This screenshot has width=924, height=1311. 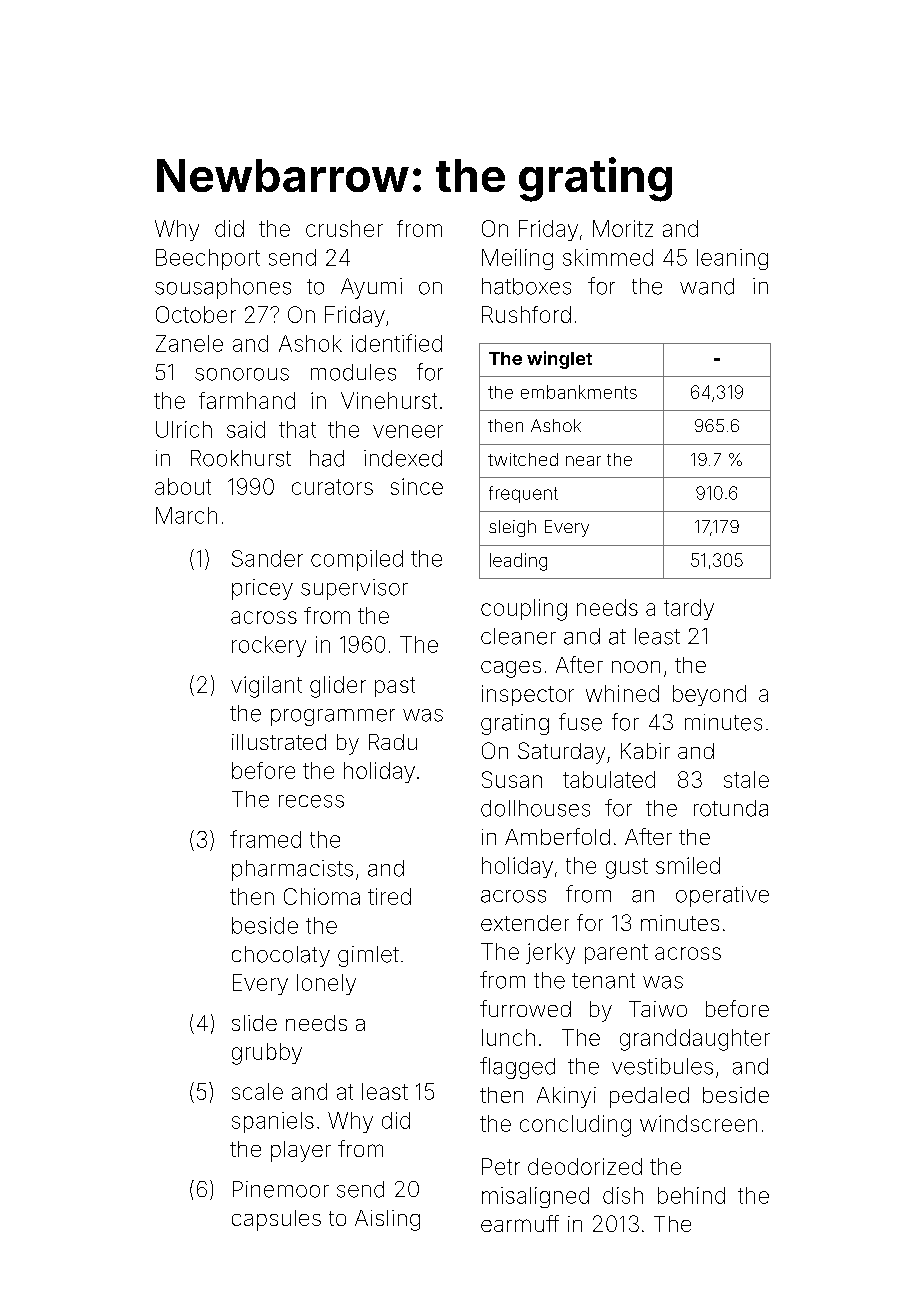 What do you see at coordinates (208, 259) in the screenshot?
I see `Beechport` at bounding box center [208, 259].
